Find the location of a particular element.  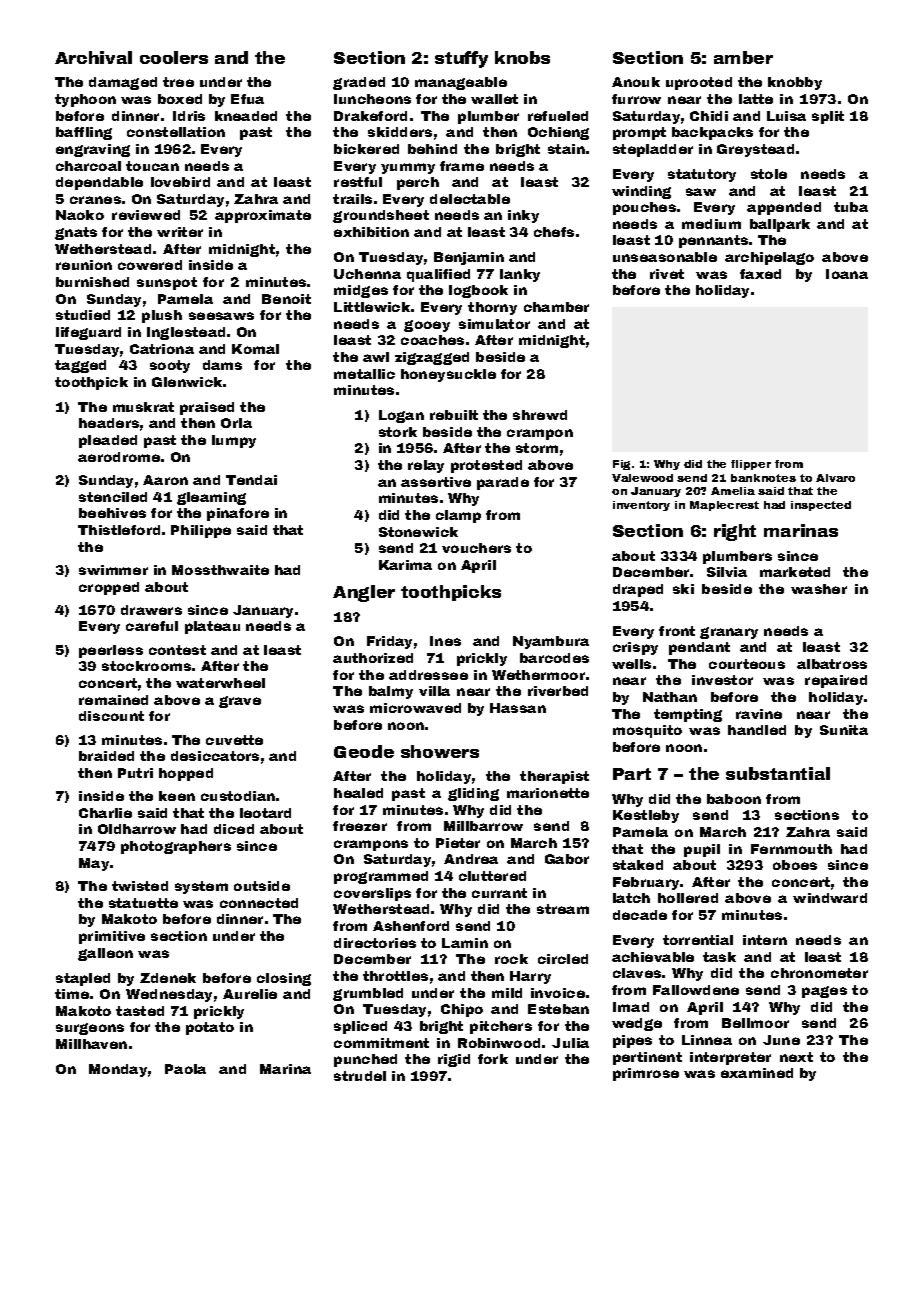

Benoit is located at coordinates (286, 299).
